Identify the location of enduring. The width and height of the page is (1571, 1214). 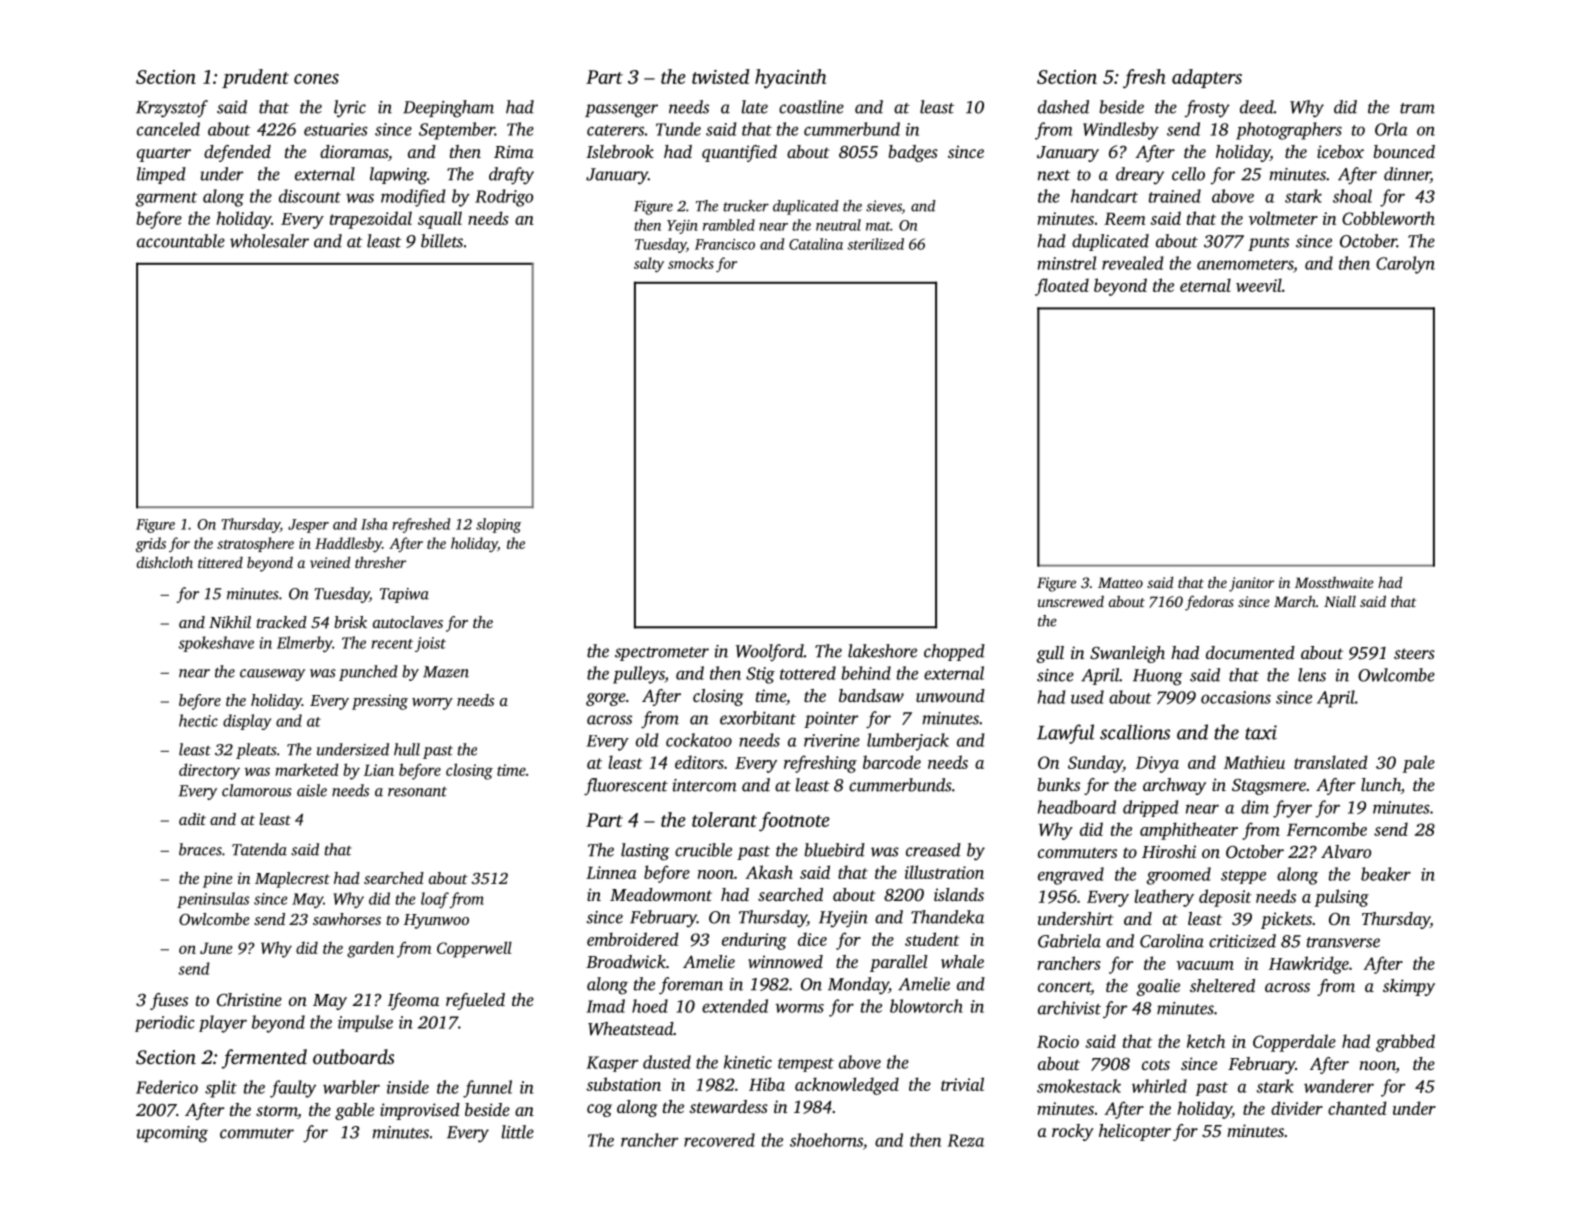
(754, 941).
